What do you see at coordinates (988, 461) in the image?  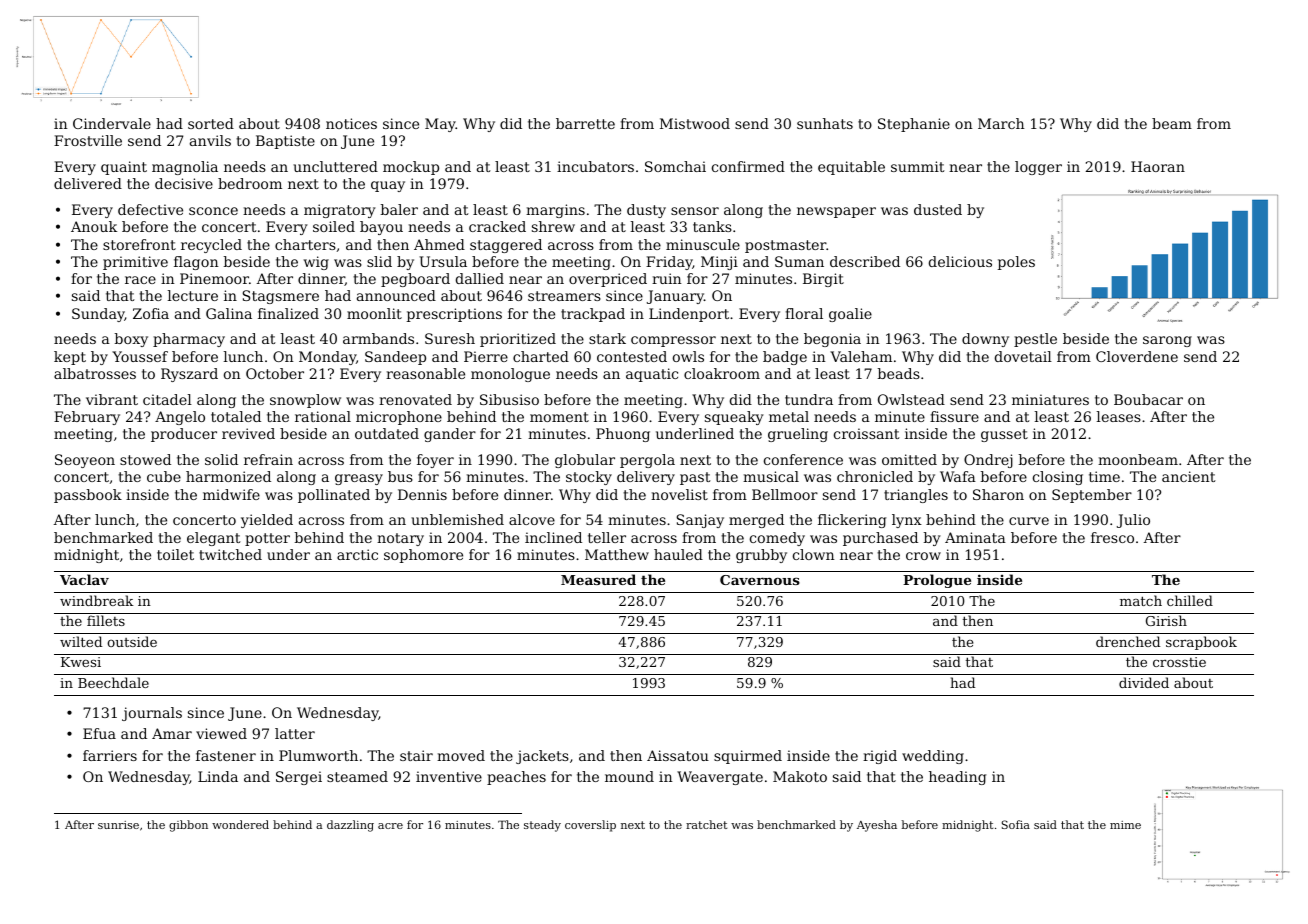 I see `Ondrej` at bounding box center [988, 461].
